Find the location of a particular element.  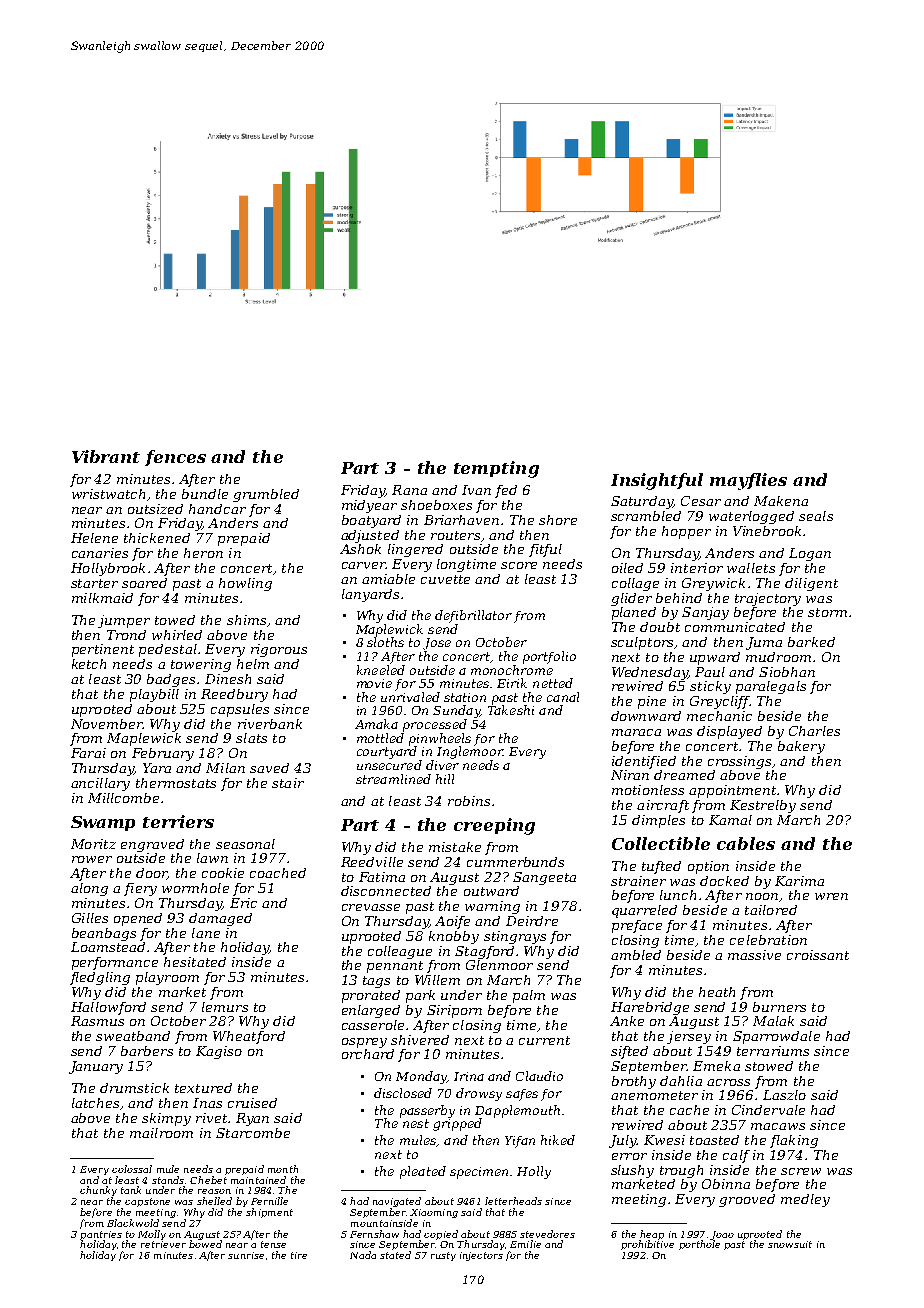

retriever is located at coordinates (163, 1244).
